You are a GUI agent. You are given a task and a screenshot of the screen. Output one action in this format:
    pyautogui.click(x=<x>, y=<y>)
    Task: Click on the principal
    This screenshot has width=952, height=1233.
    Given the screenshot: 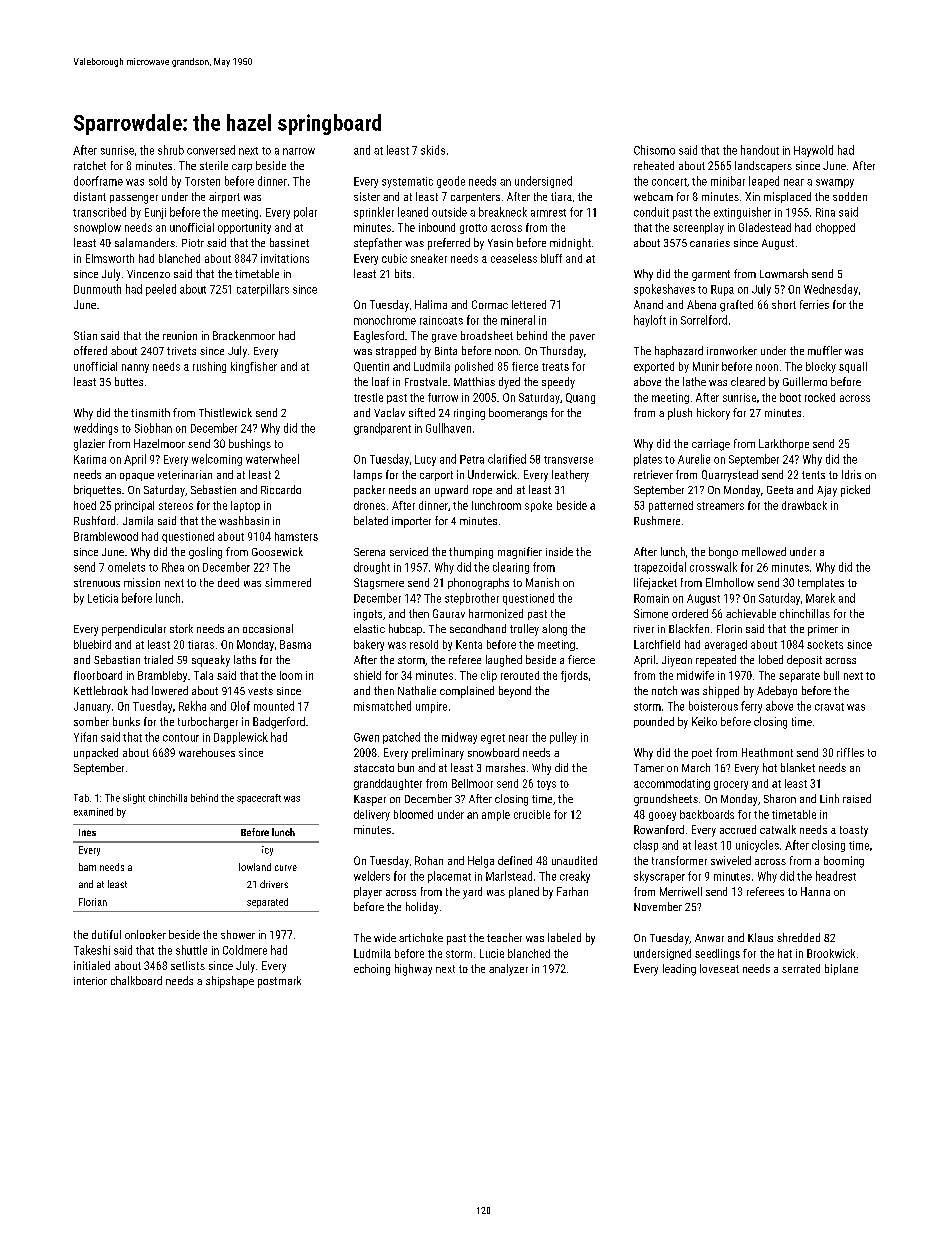 What is the action you would take?
    pyautogui.click(x=134, y=506)
